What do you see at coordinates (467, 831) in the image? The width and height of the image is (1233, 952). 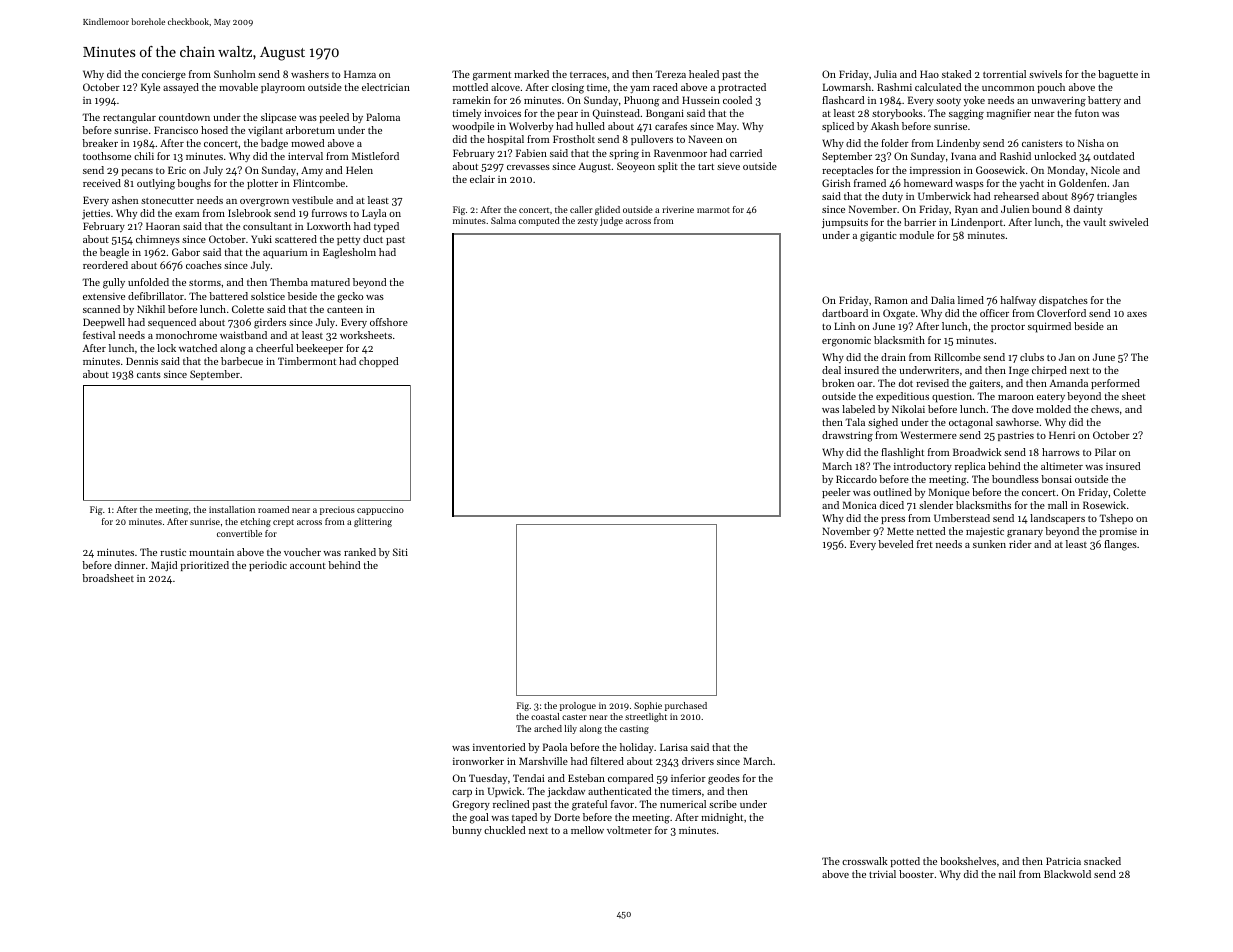 I see `bunny` at bounding box center [467, 831].
